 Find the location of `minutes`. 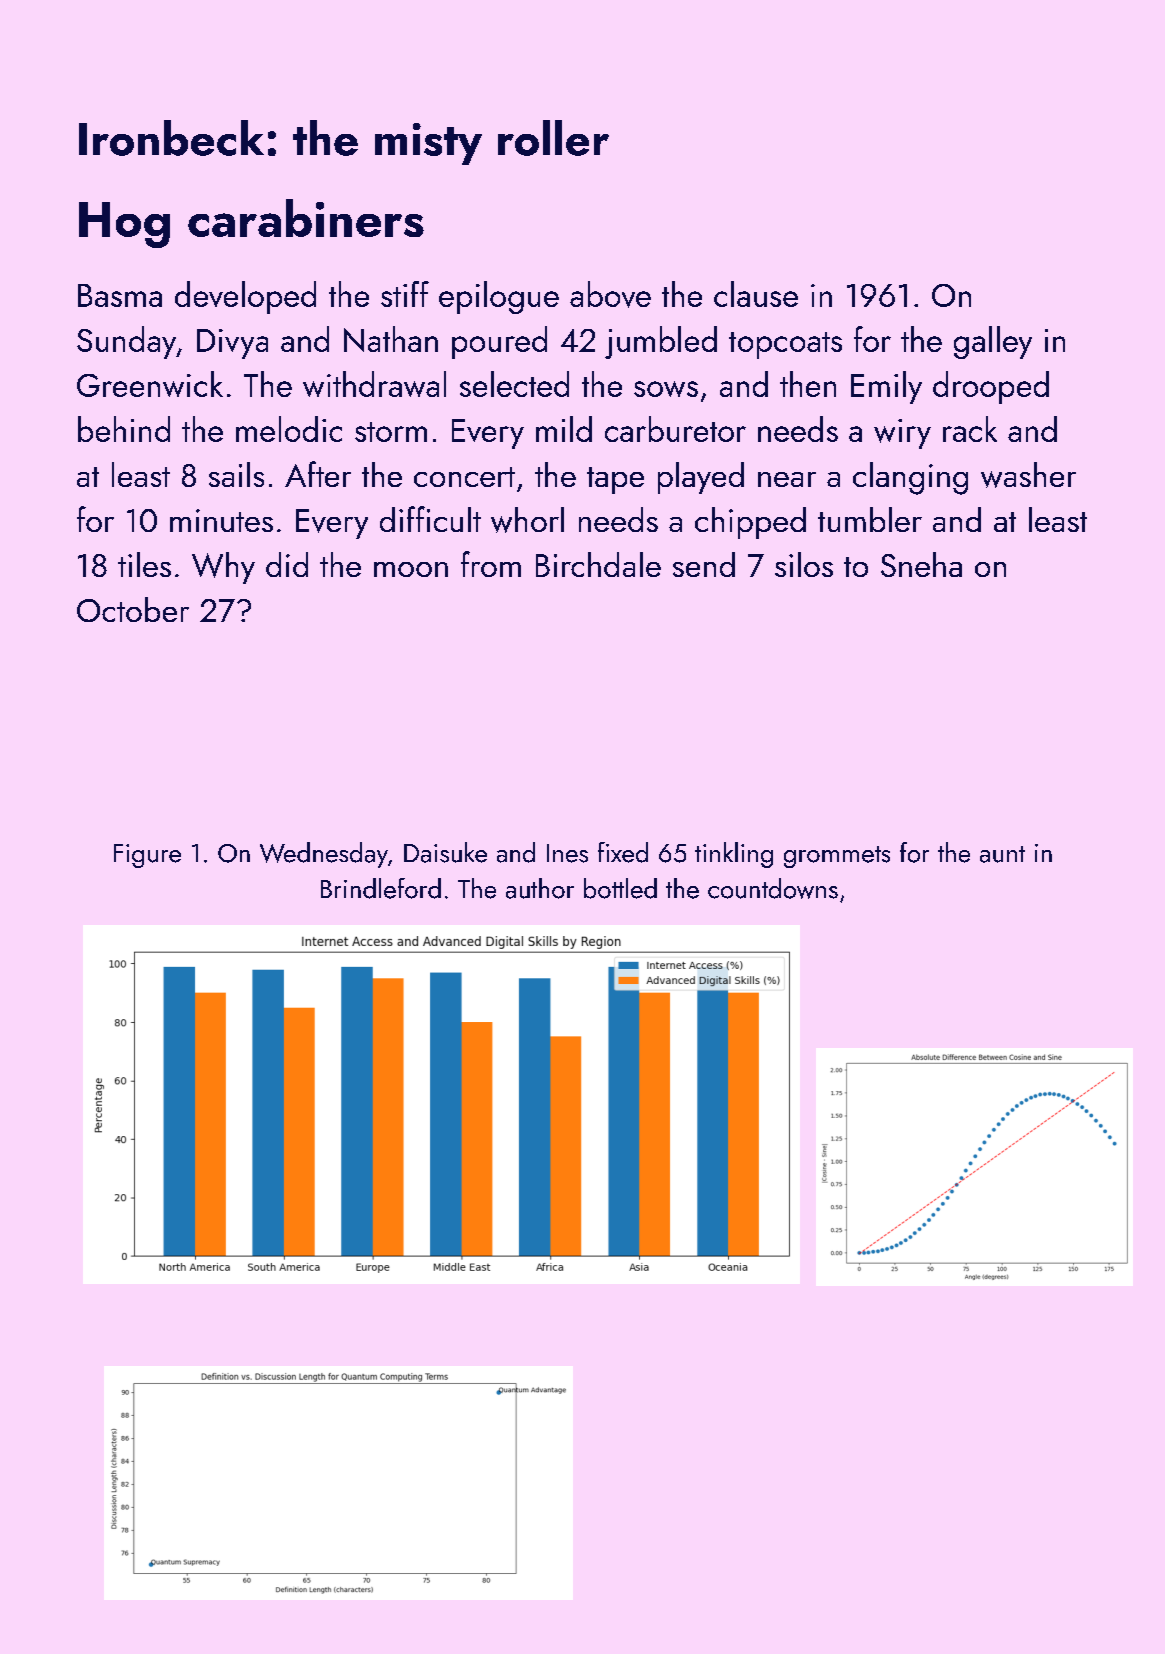

minutes is located at coordinates (221, 520).
